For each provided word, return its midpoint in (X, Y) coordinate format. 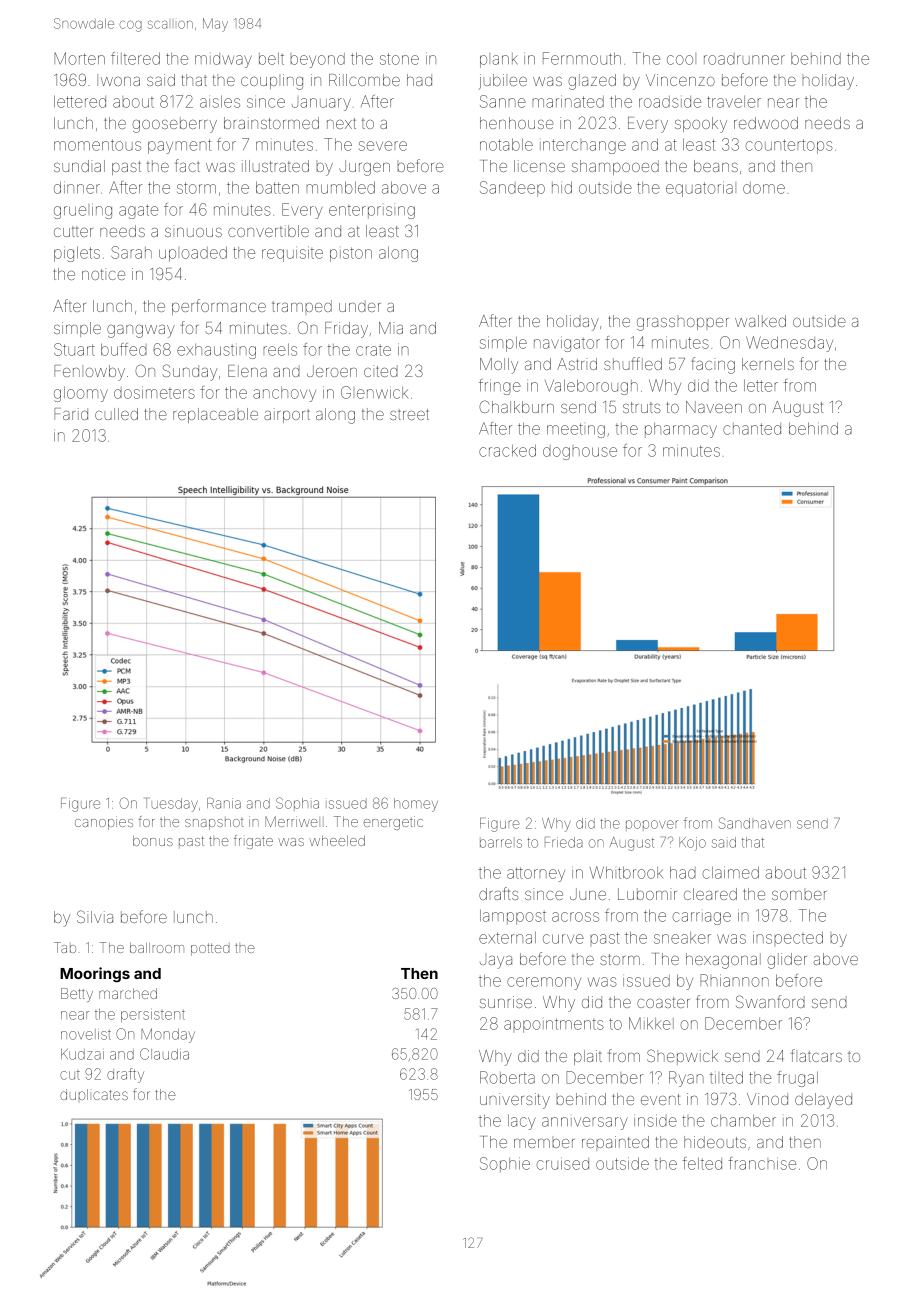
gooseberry (174, 125)
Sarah (131, 252)
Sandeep (512, 189)
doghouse (580, 453)
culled (116, 414)
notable (506, 144)
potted (210, 949)
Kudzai (82, 1054)
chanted (752, 429)
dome (764, 188)
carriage (702, 918)
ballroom (157, 947)
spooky (701, 125)
